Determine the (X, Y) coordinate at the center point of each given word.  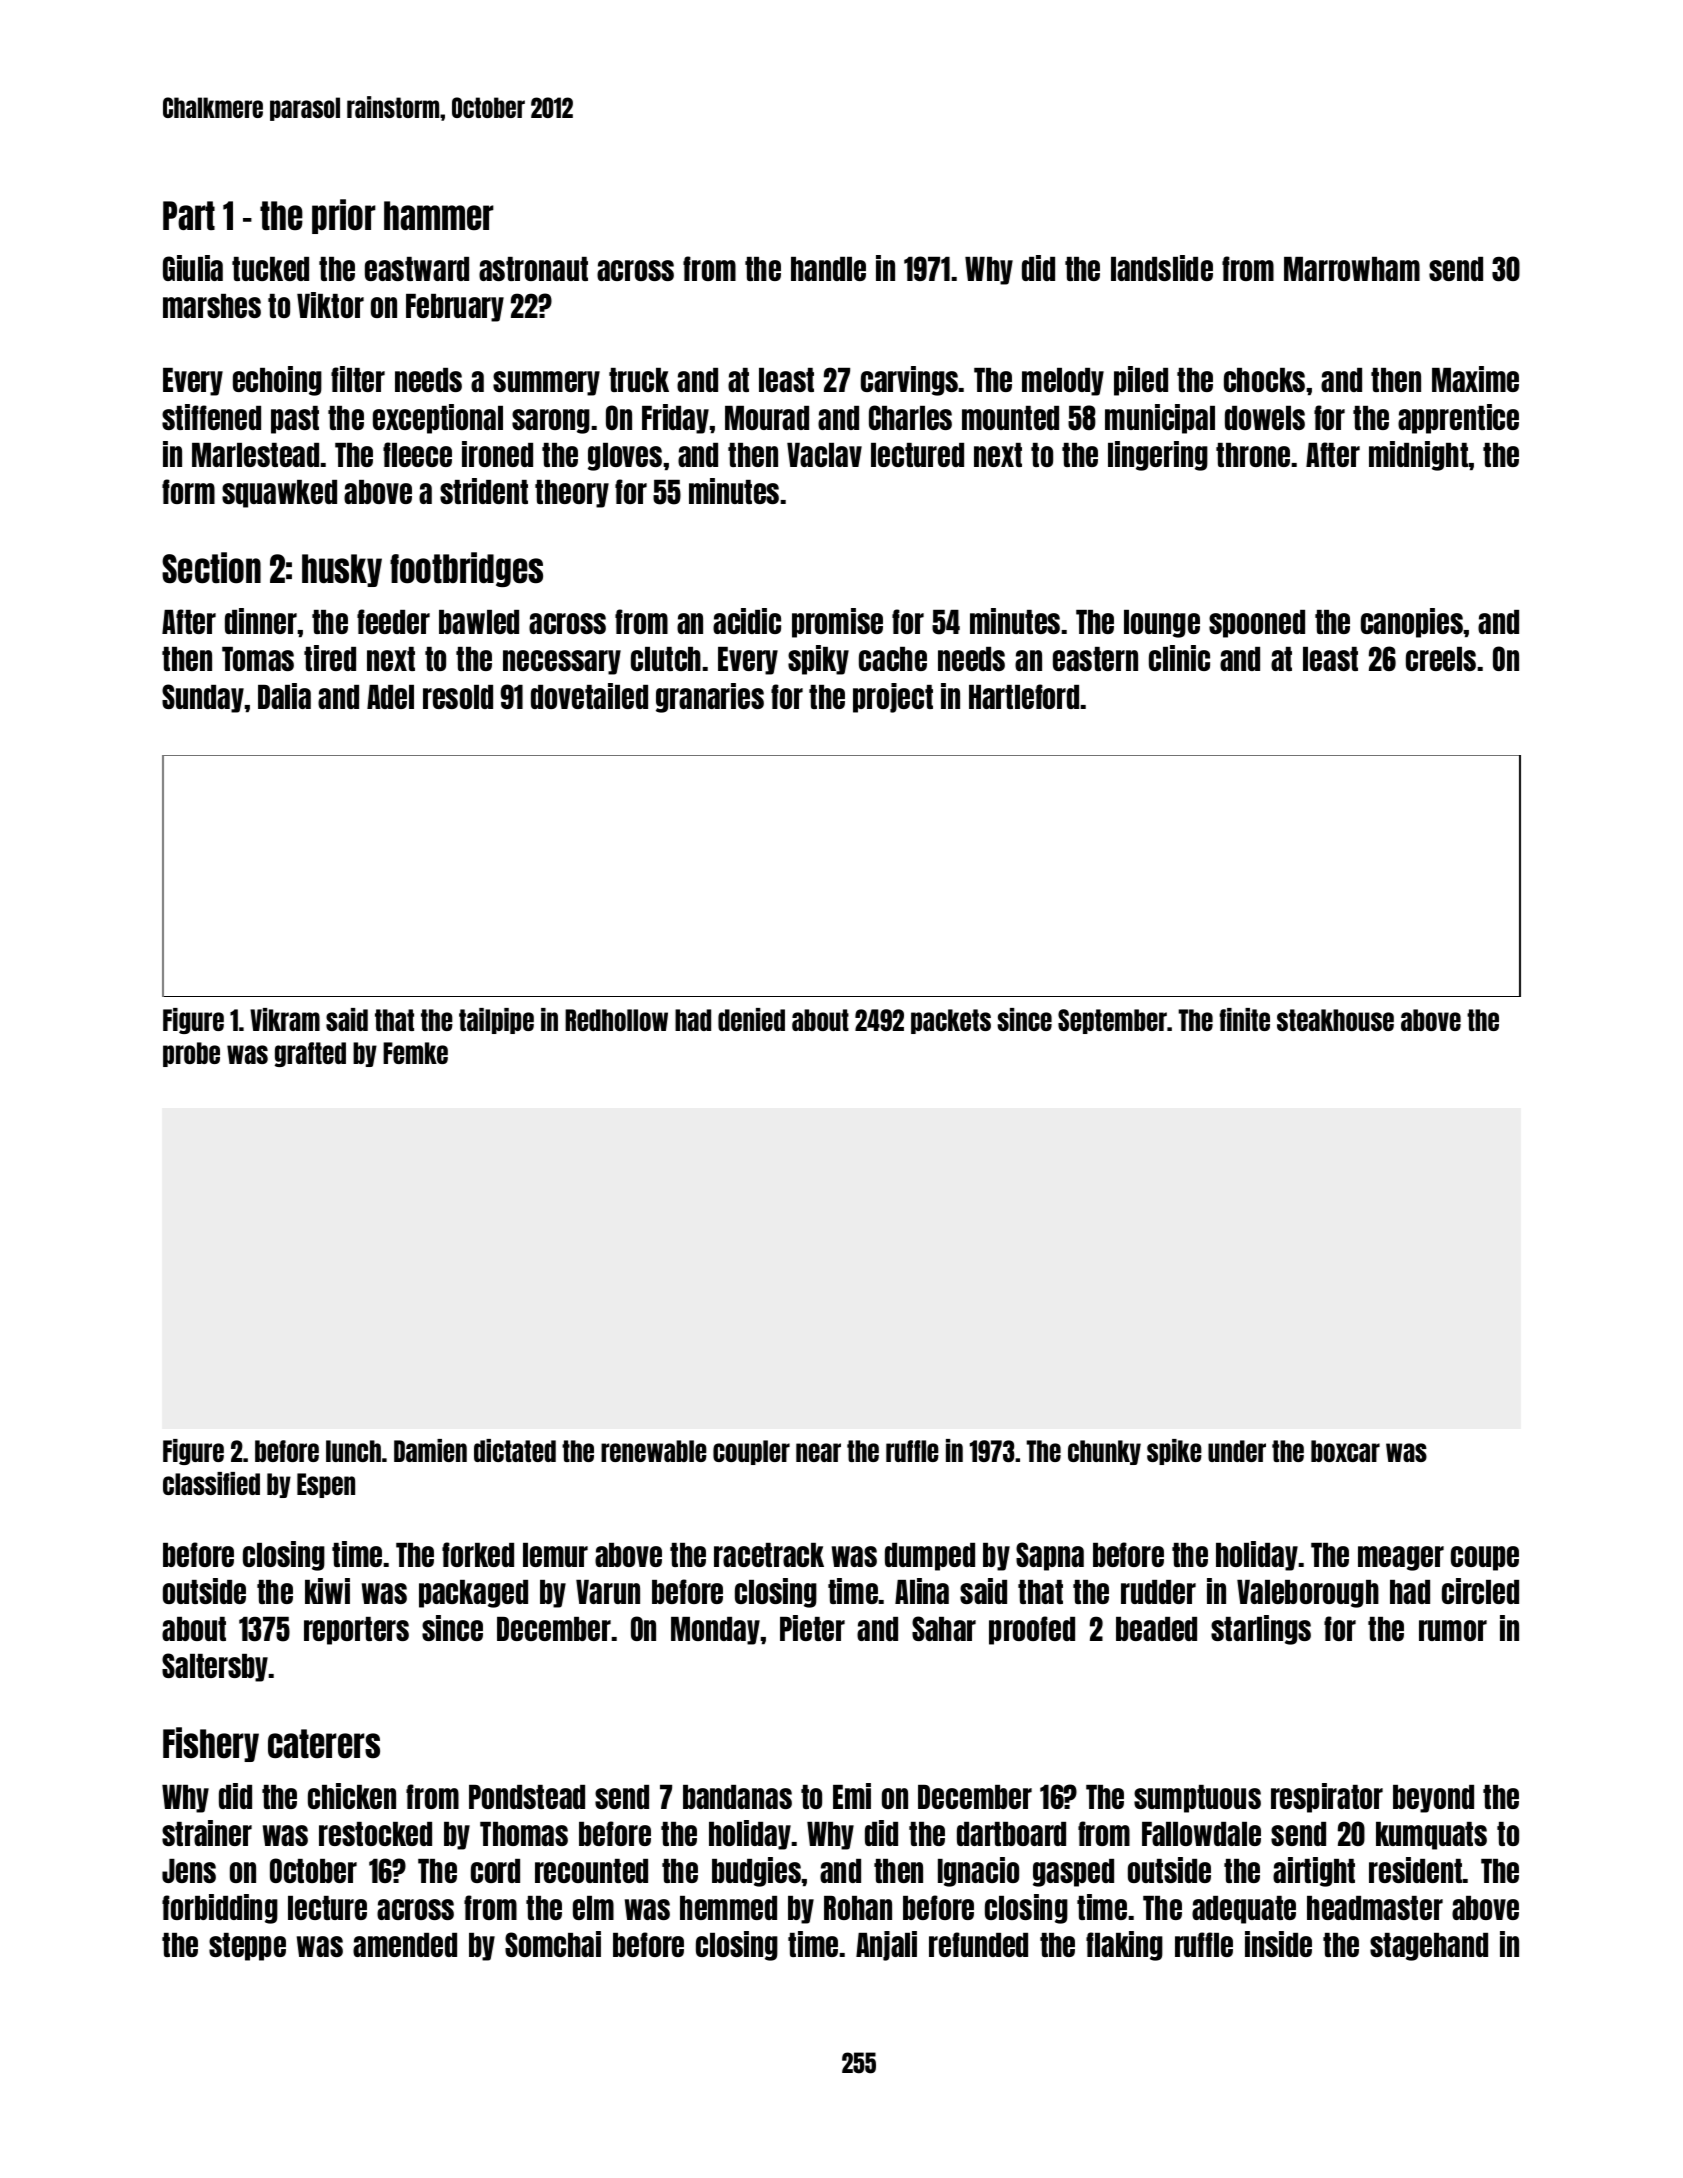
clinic (1179, 658)
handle (828, 269)
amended (405, 1945)
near (818, 1452)
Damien (430, 1450)
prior (344, 216)
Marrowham (1352, 269)
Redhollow (616, 1020)
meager (1401, 1558)
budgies (757, 1872)
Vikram (285, 1019)
